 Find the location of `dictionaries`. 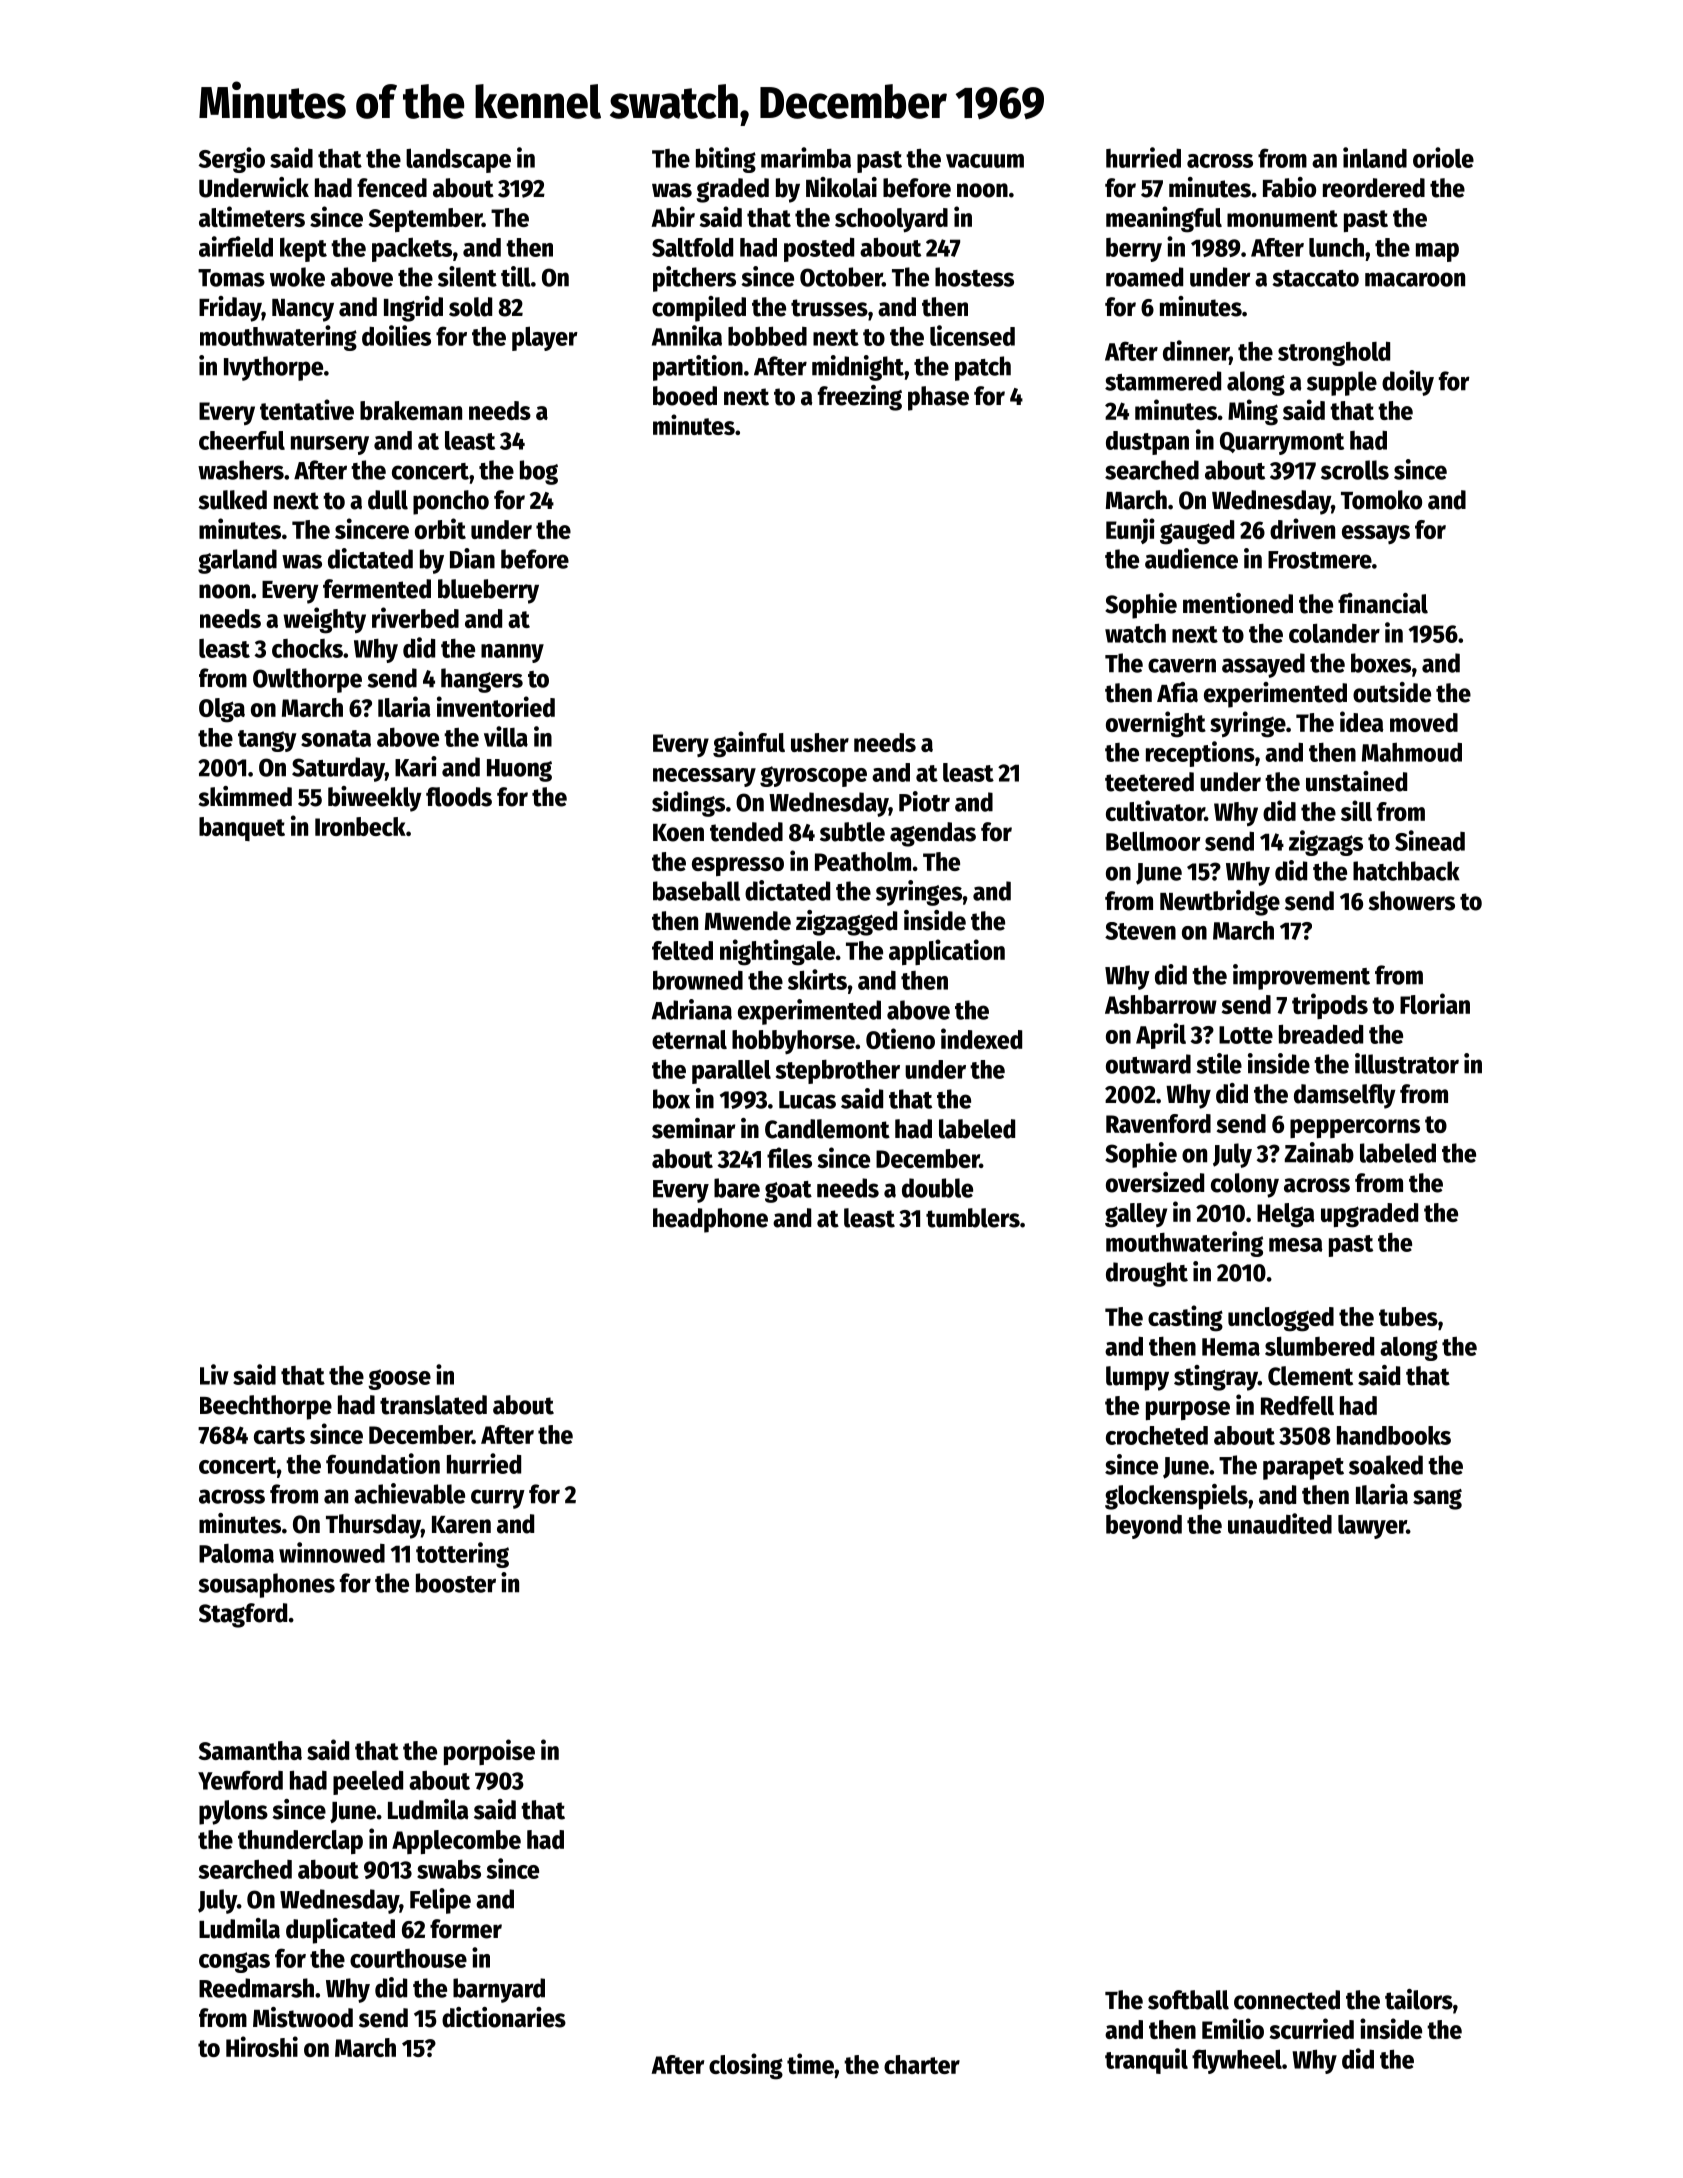

dictionaries is located at coordinates (504, 2017).
